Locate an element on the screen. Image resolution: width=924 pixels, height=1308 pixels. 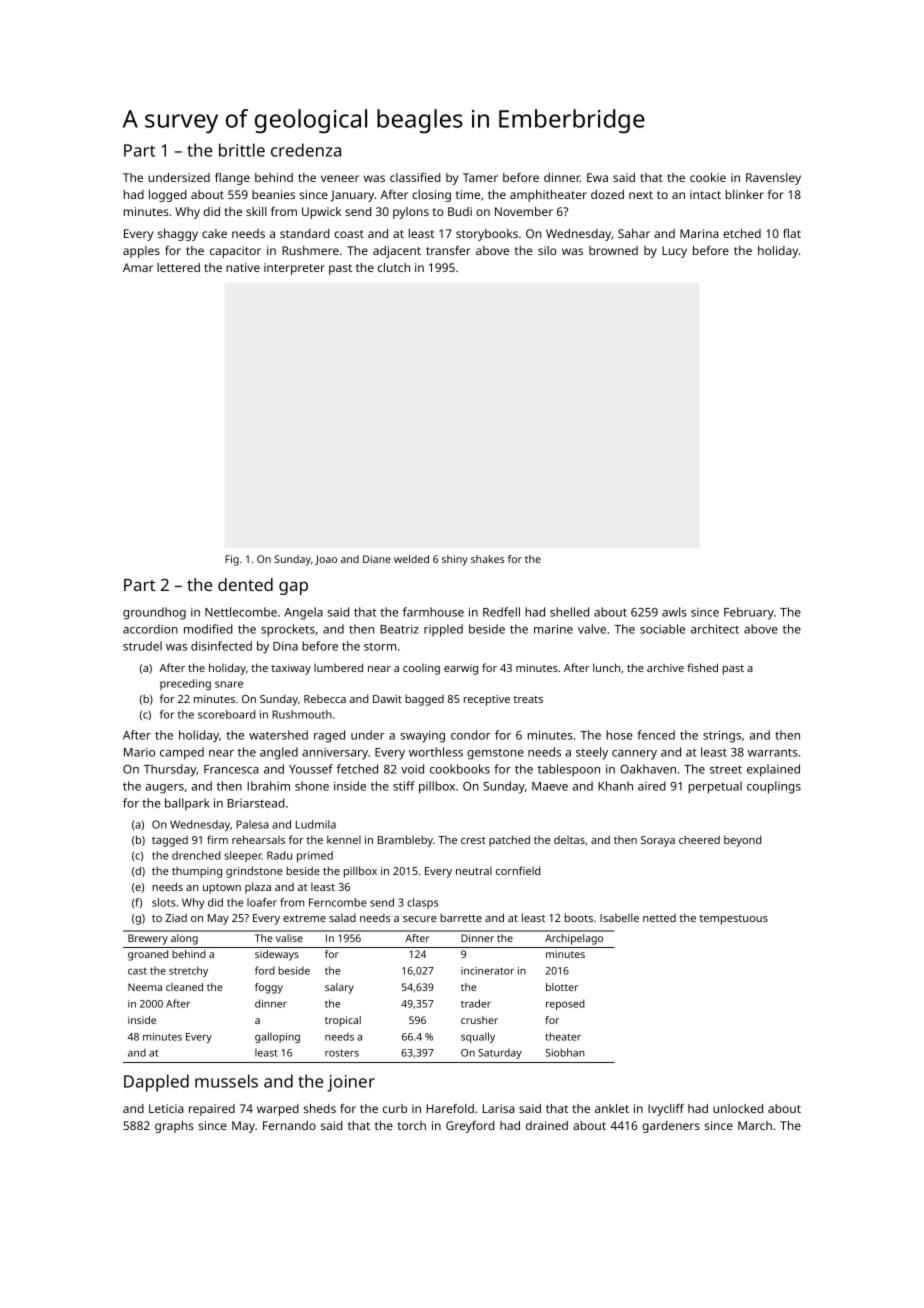
clutch is located at coordinates (394, 267).
